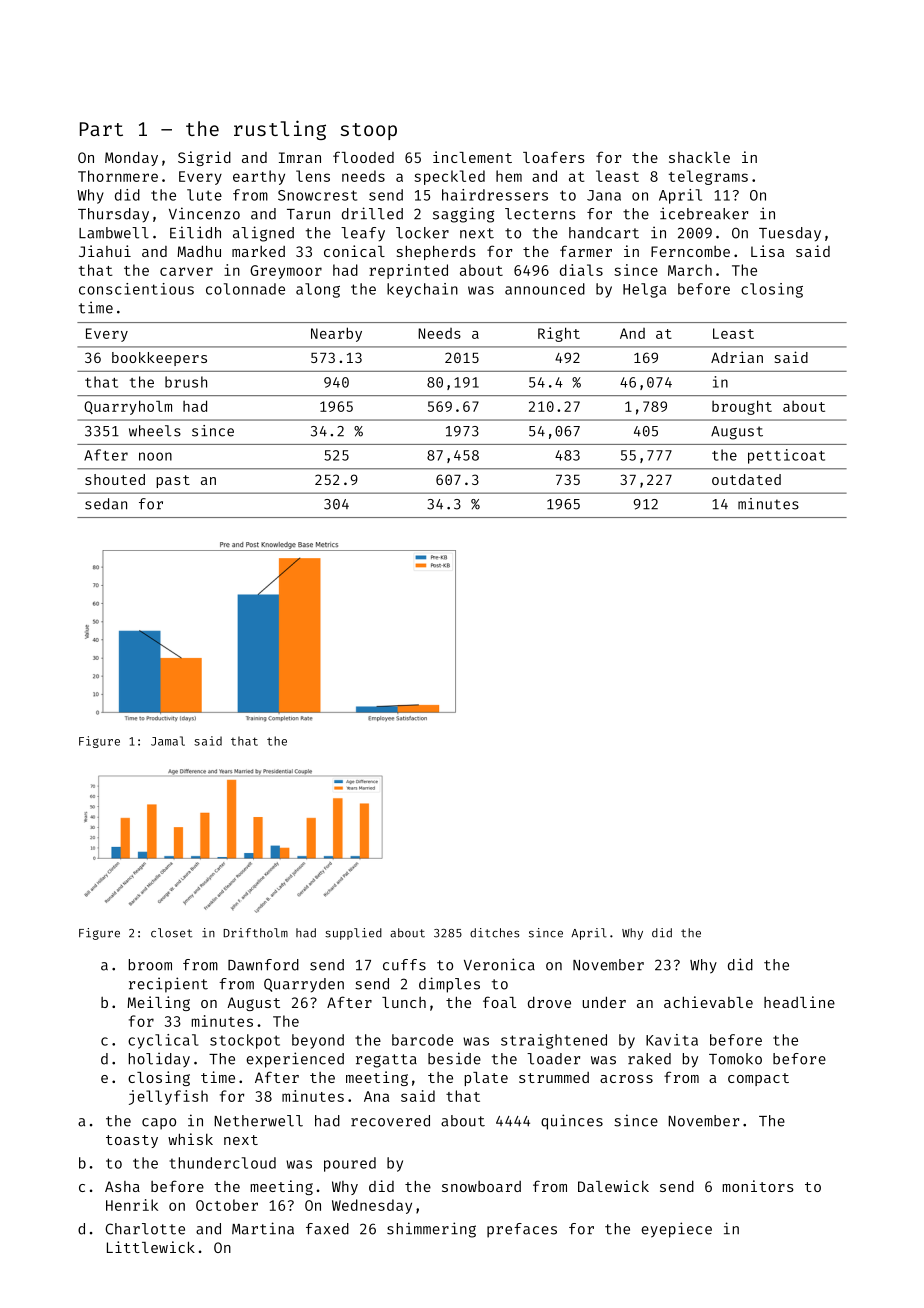 Image resolution: width=924 pixels, height=1308 pixels. Describe the element at coordinates (263, 1228) in the image. I see `Martina` at that location.
